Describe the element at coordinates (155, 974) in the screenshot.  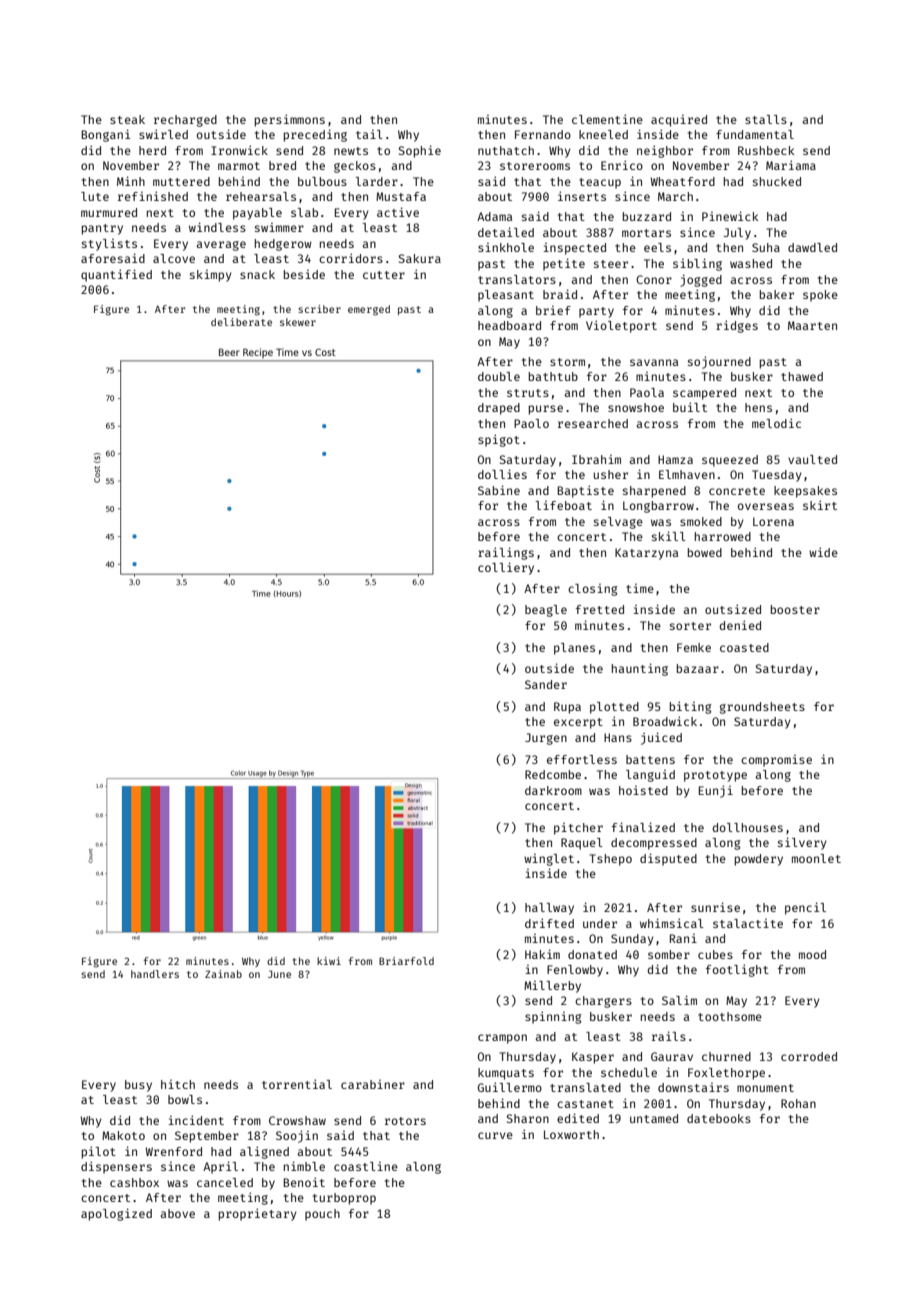
I see `handlers` at that location.
